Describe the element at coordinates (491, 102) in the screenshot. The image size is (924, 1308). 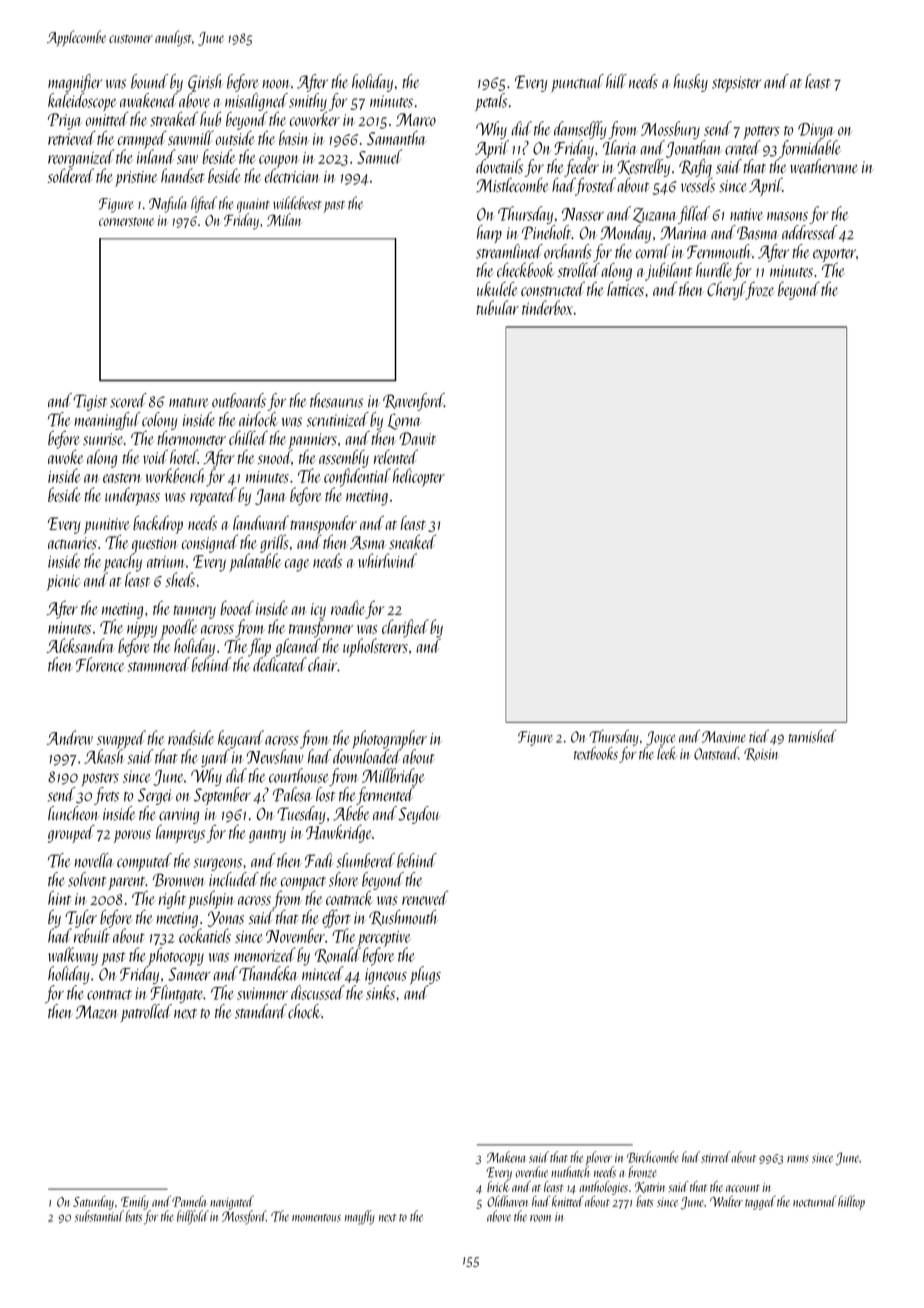
I see `petals` at that location.
